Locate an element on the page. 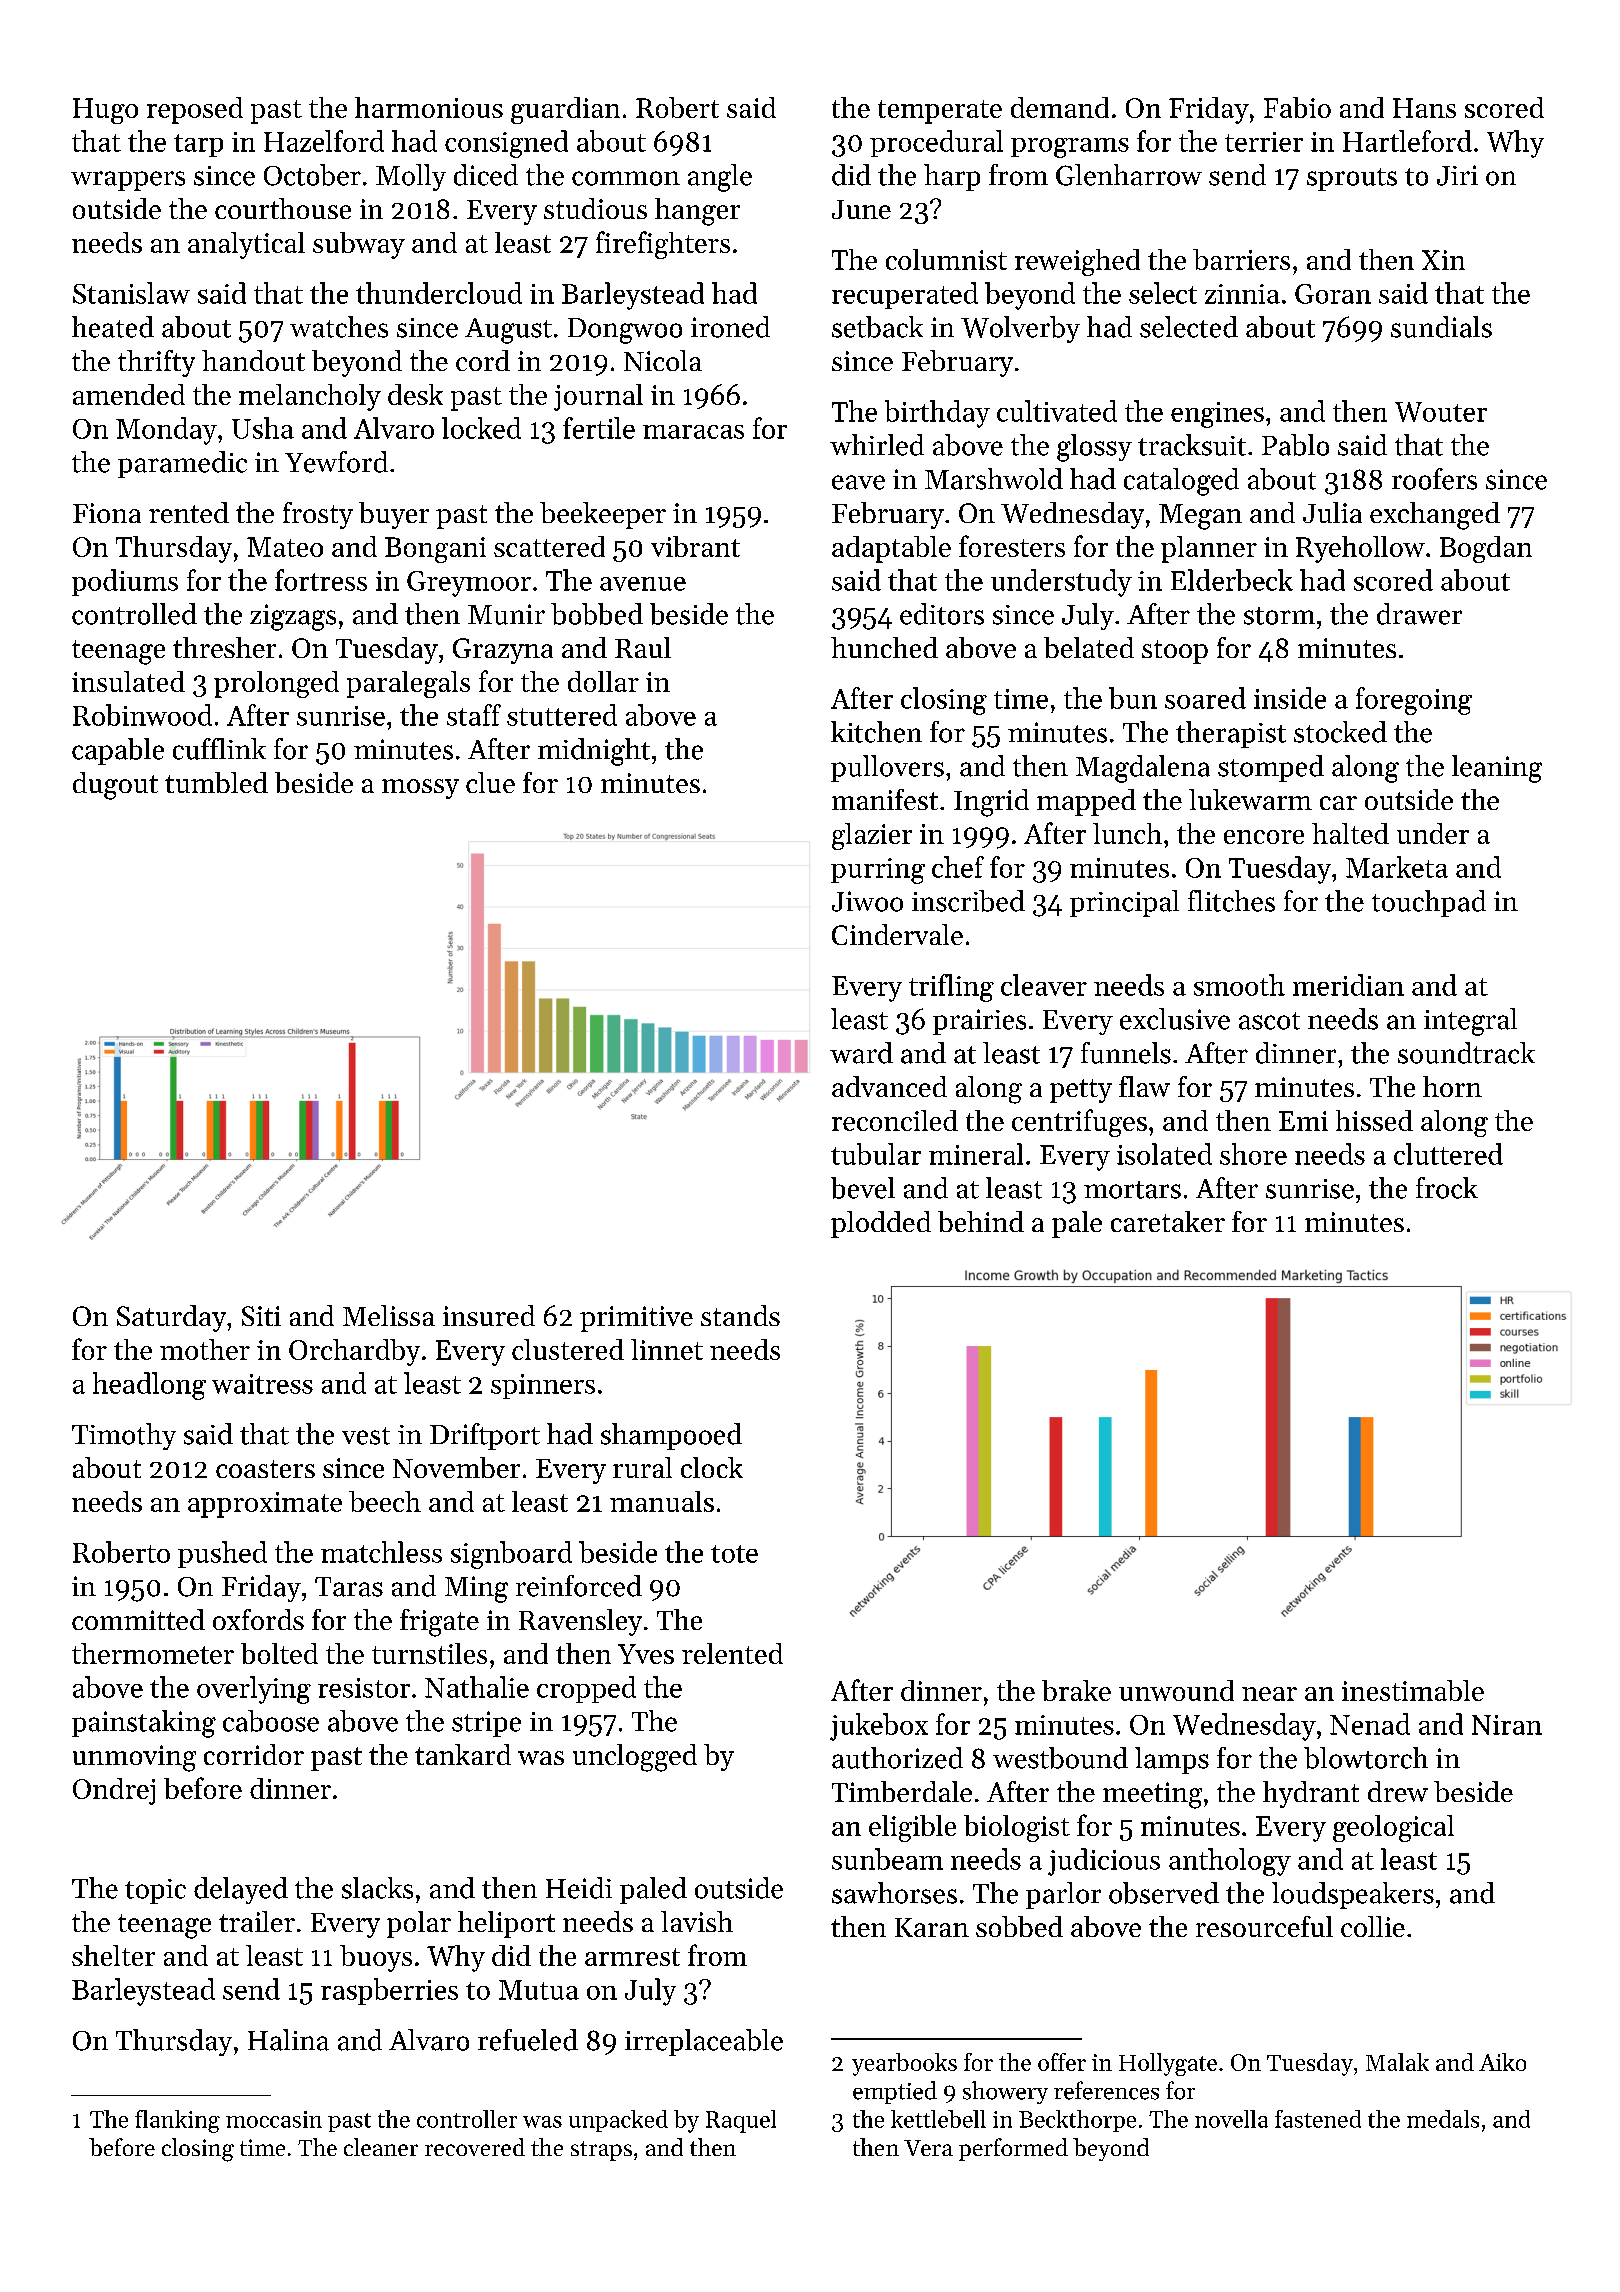 This image has width=1620, height=2292. clue is located at coordinates (490, 782).
